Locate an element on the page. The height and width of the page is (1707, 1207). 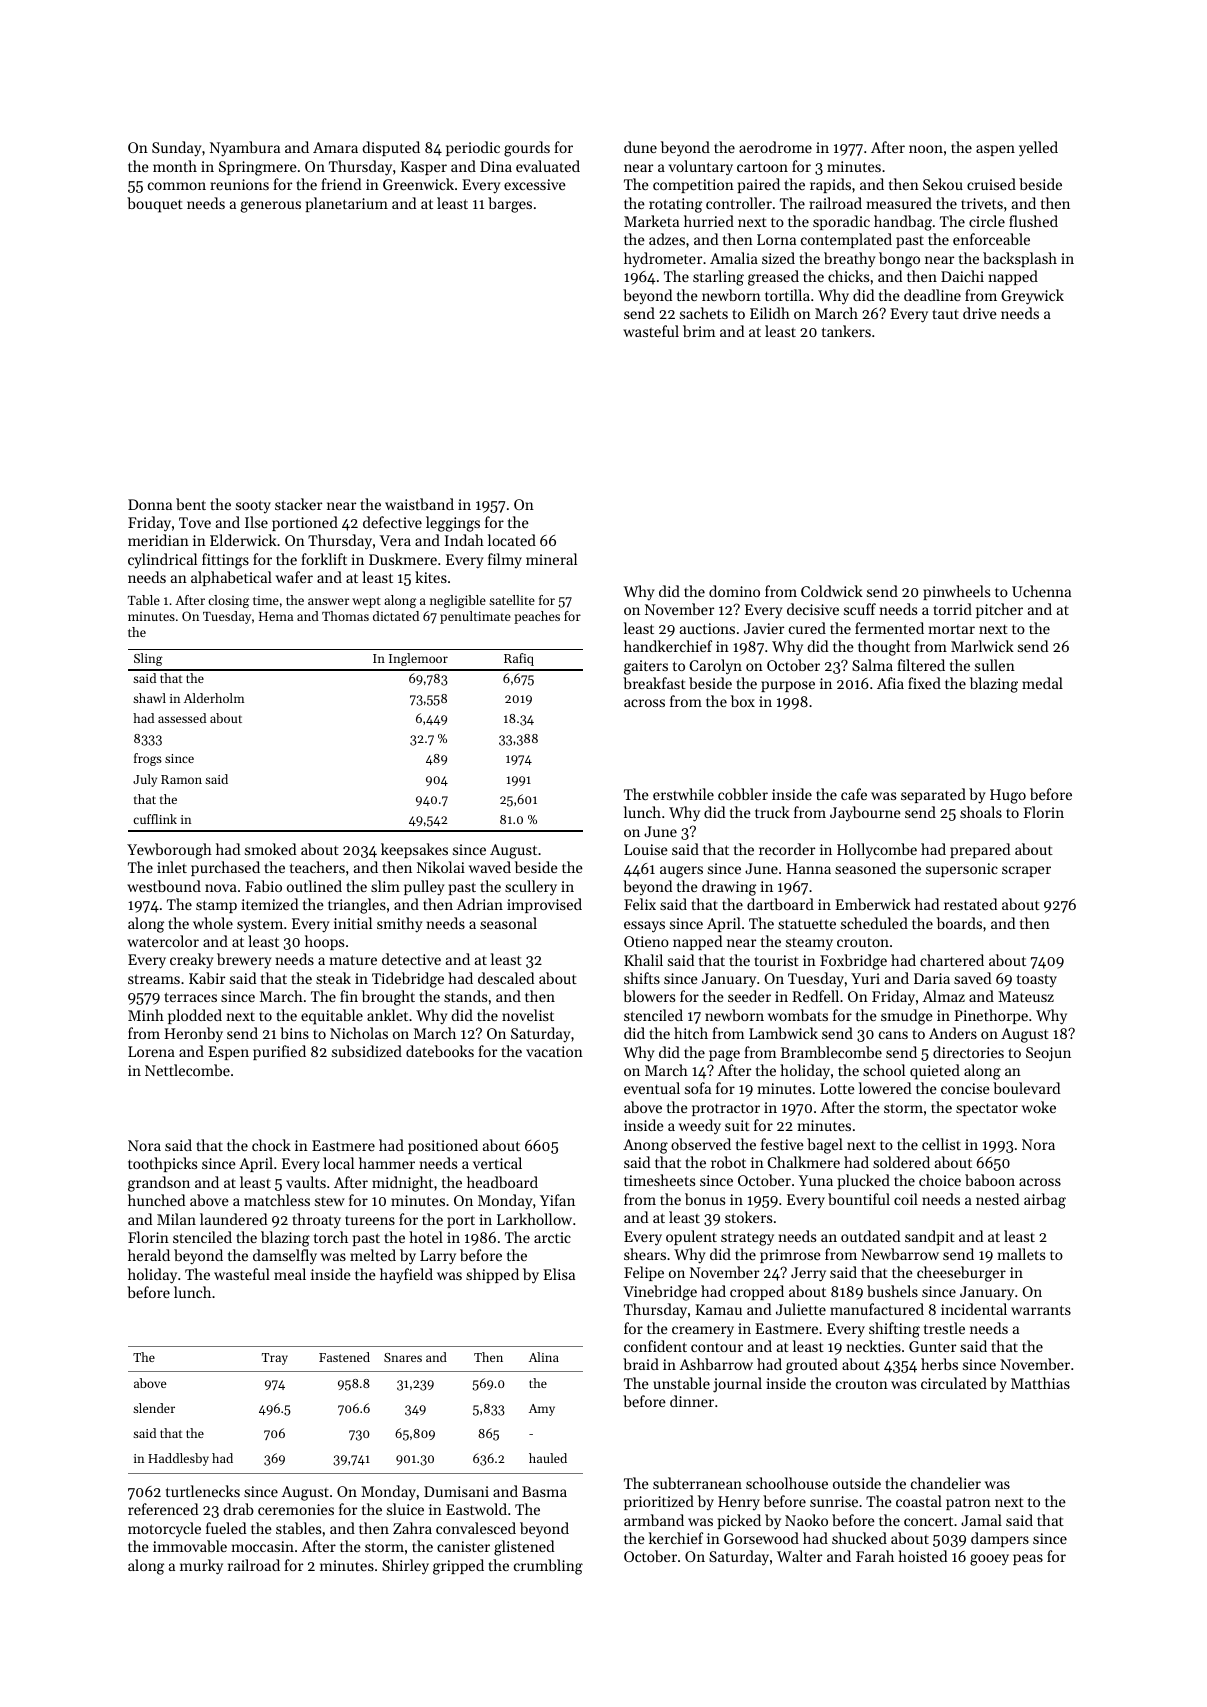
mineral is located at coordinates (551, 559).
